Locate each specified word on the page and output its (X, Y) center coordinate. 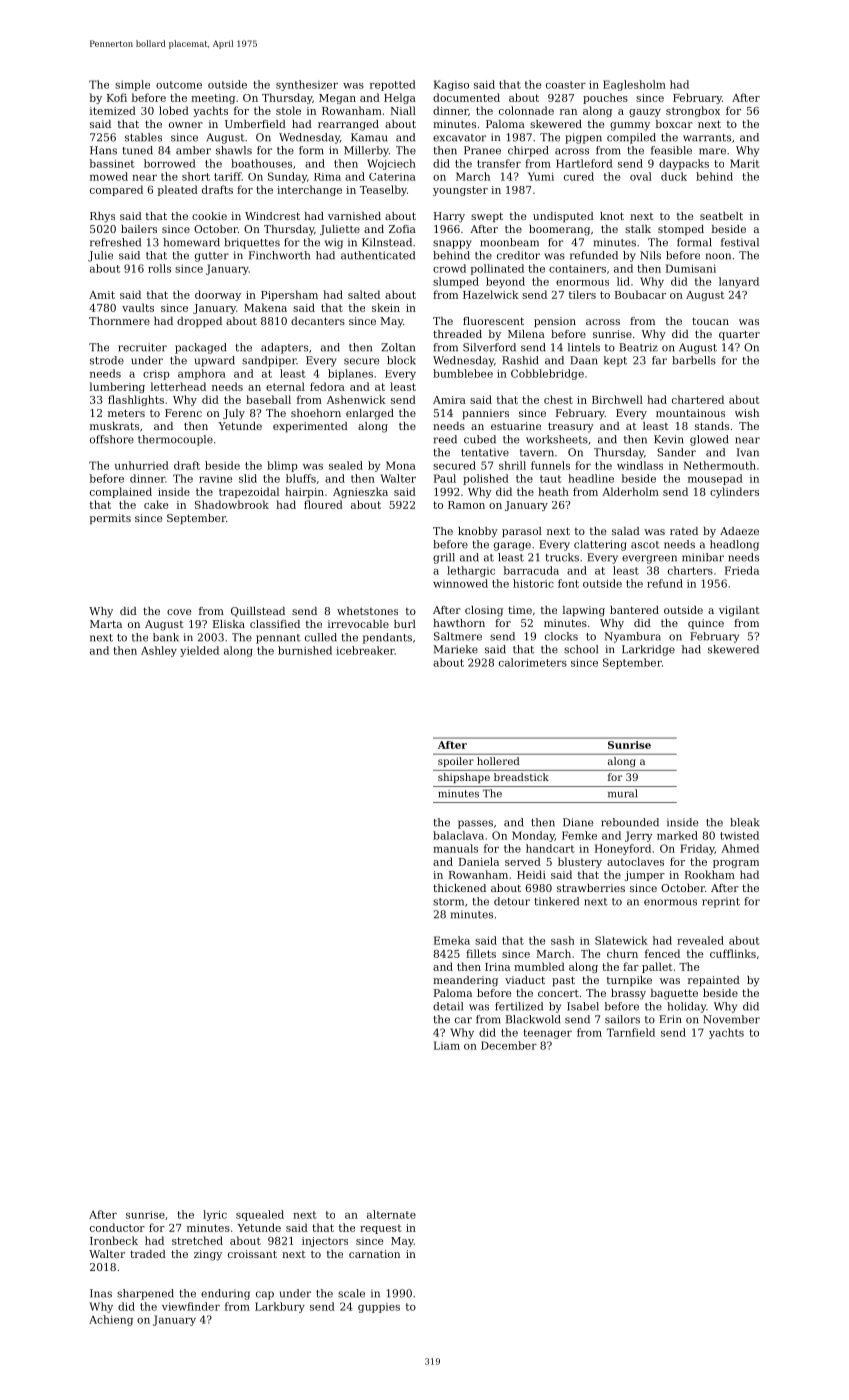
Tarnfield (631, 1032)
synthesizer (307, 85)
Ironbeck (114, 1240)
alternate (391, 1214)
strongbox (693, 111)
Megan (337, 99)
